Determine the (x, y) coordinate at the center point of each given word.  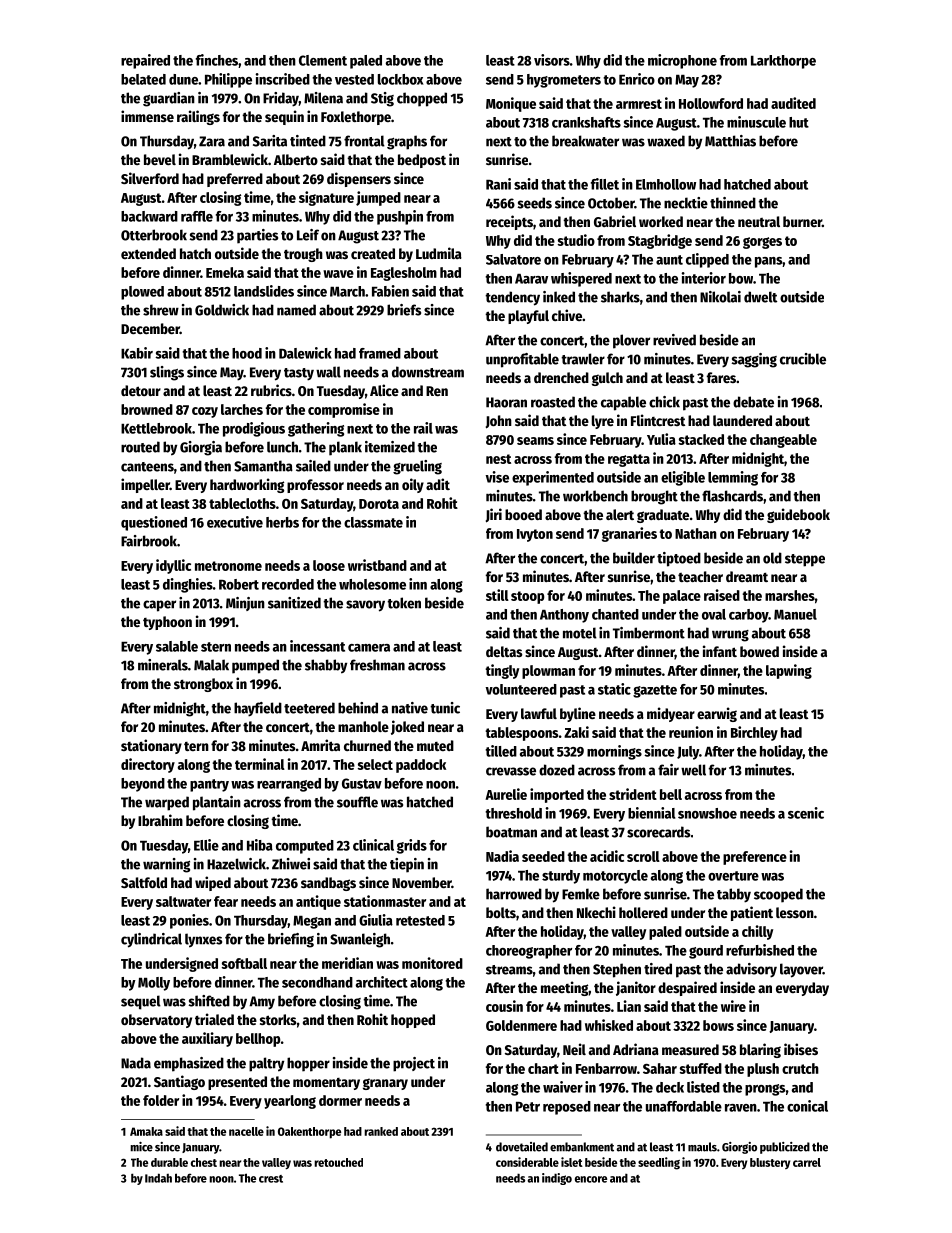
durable (169, 1162)
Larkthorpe (783, 62)
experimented (553, 478)
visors (552, 60)
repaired (145, 61)
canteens (147, 467)
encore (591, 1179)
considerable (527, 1162)
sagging (754, 360)
